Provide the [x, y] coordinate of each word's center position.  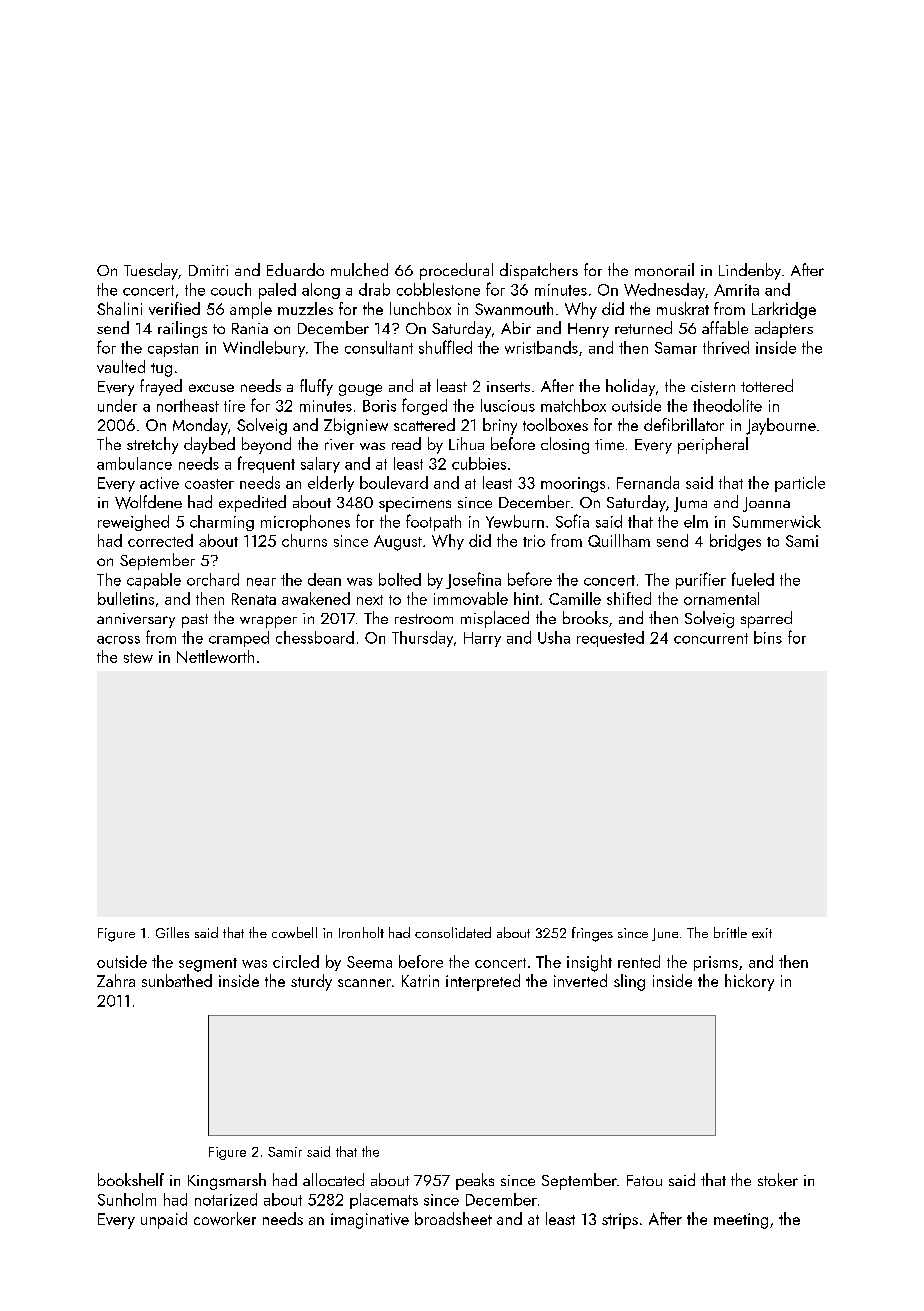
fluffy [316, 387]
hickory [749, 982]
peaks [475, 1181]
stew [138, 658]
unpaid [164, 1220]
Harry [482, 639]
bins [768, 637]
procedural [456, 271]
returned [643, 327]
